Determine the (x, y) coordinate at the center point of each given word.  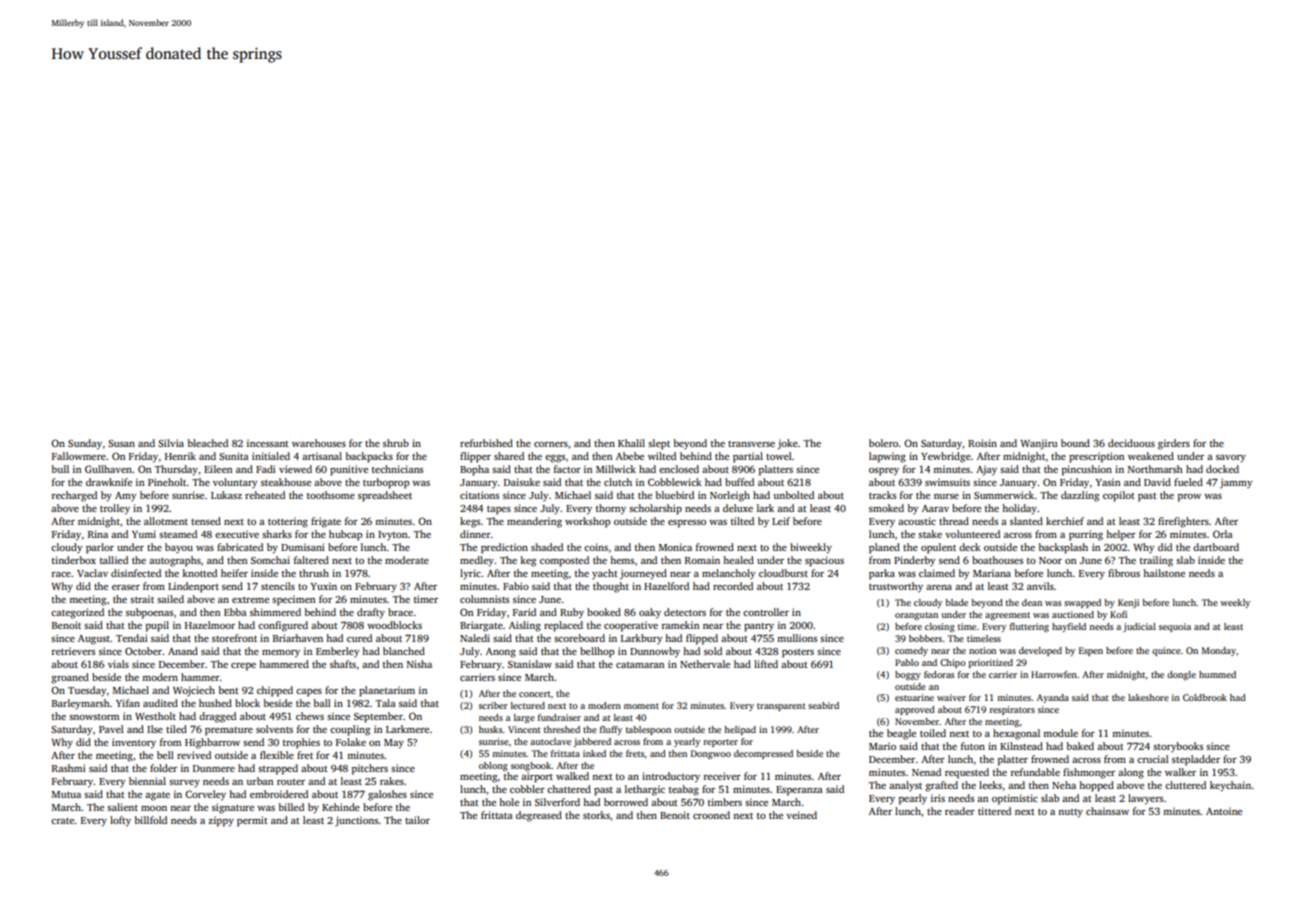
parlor (100, 548)
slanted (1026, 521)
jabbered (592, 742)
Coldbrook (1205, 697)
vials (118, 664)
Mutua (66, 794)
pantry (759, 627)
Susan (121, 443)
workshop (587, 522)
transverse (751, 444)
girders (1174, 444)
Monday (1219, 651)
